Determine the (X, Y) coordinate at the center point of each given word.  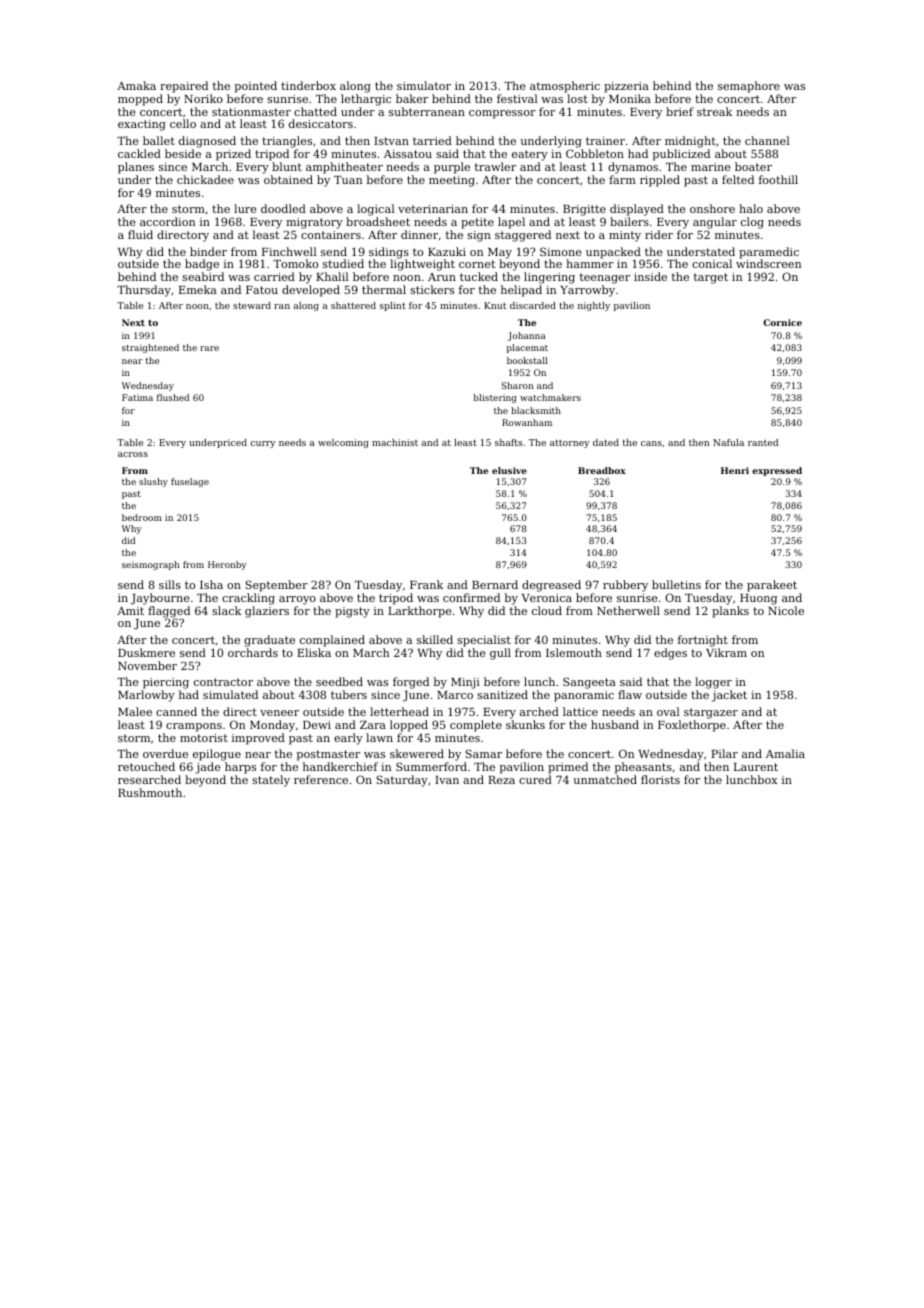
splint (393, 306)
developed (311, 291)
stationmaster (251, 112)
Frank (426, 584)
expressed (777, 471)
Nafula (728, 442)
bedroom (142, 517)
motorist (204, 738)
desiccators (321, 123)
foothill (778, 179)
